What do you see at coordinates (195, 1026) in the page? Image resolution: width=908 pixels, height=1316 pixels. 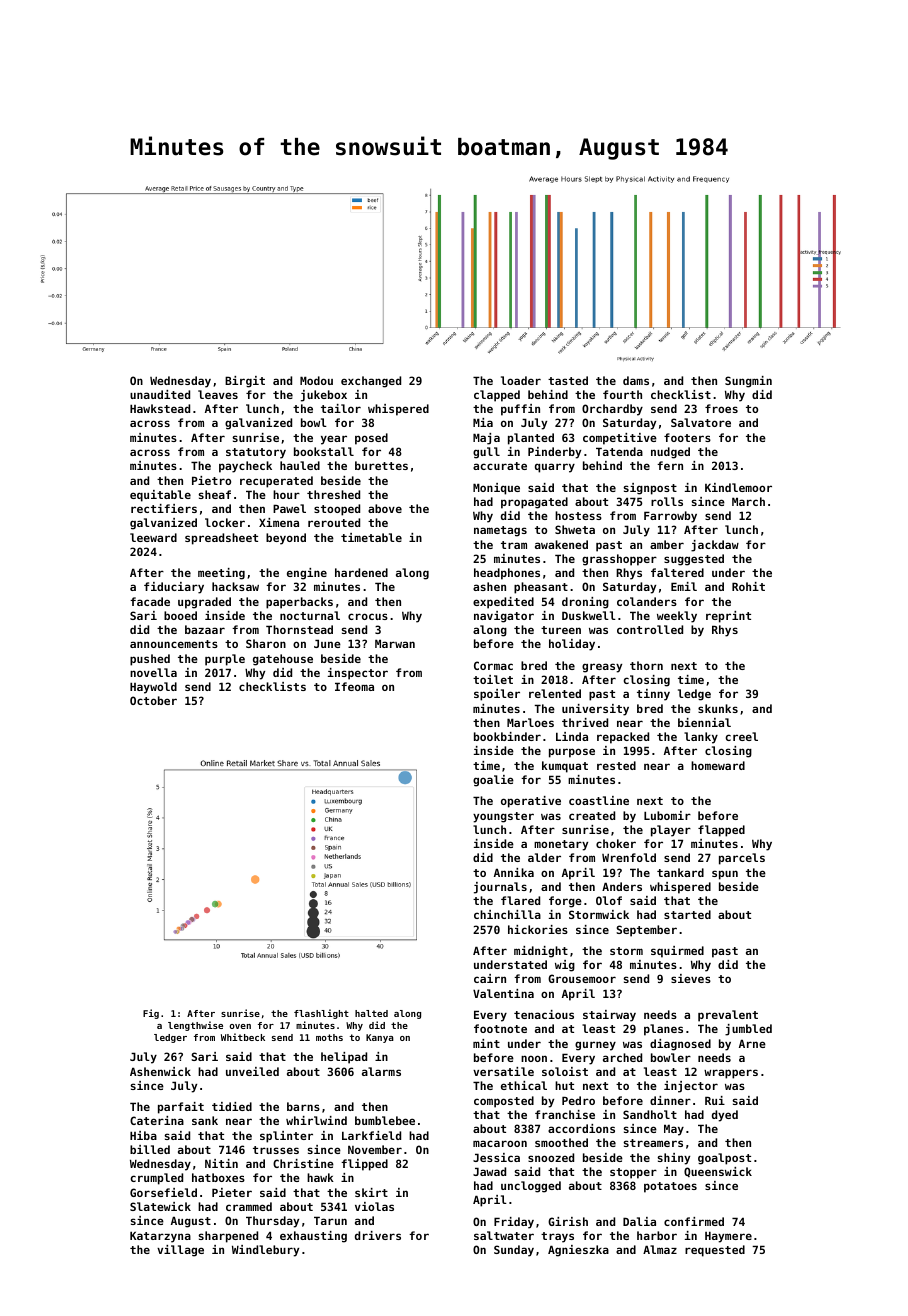 I see `lengthwise` at bounding box center [195, 1026].
